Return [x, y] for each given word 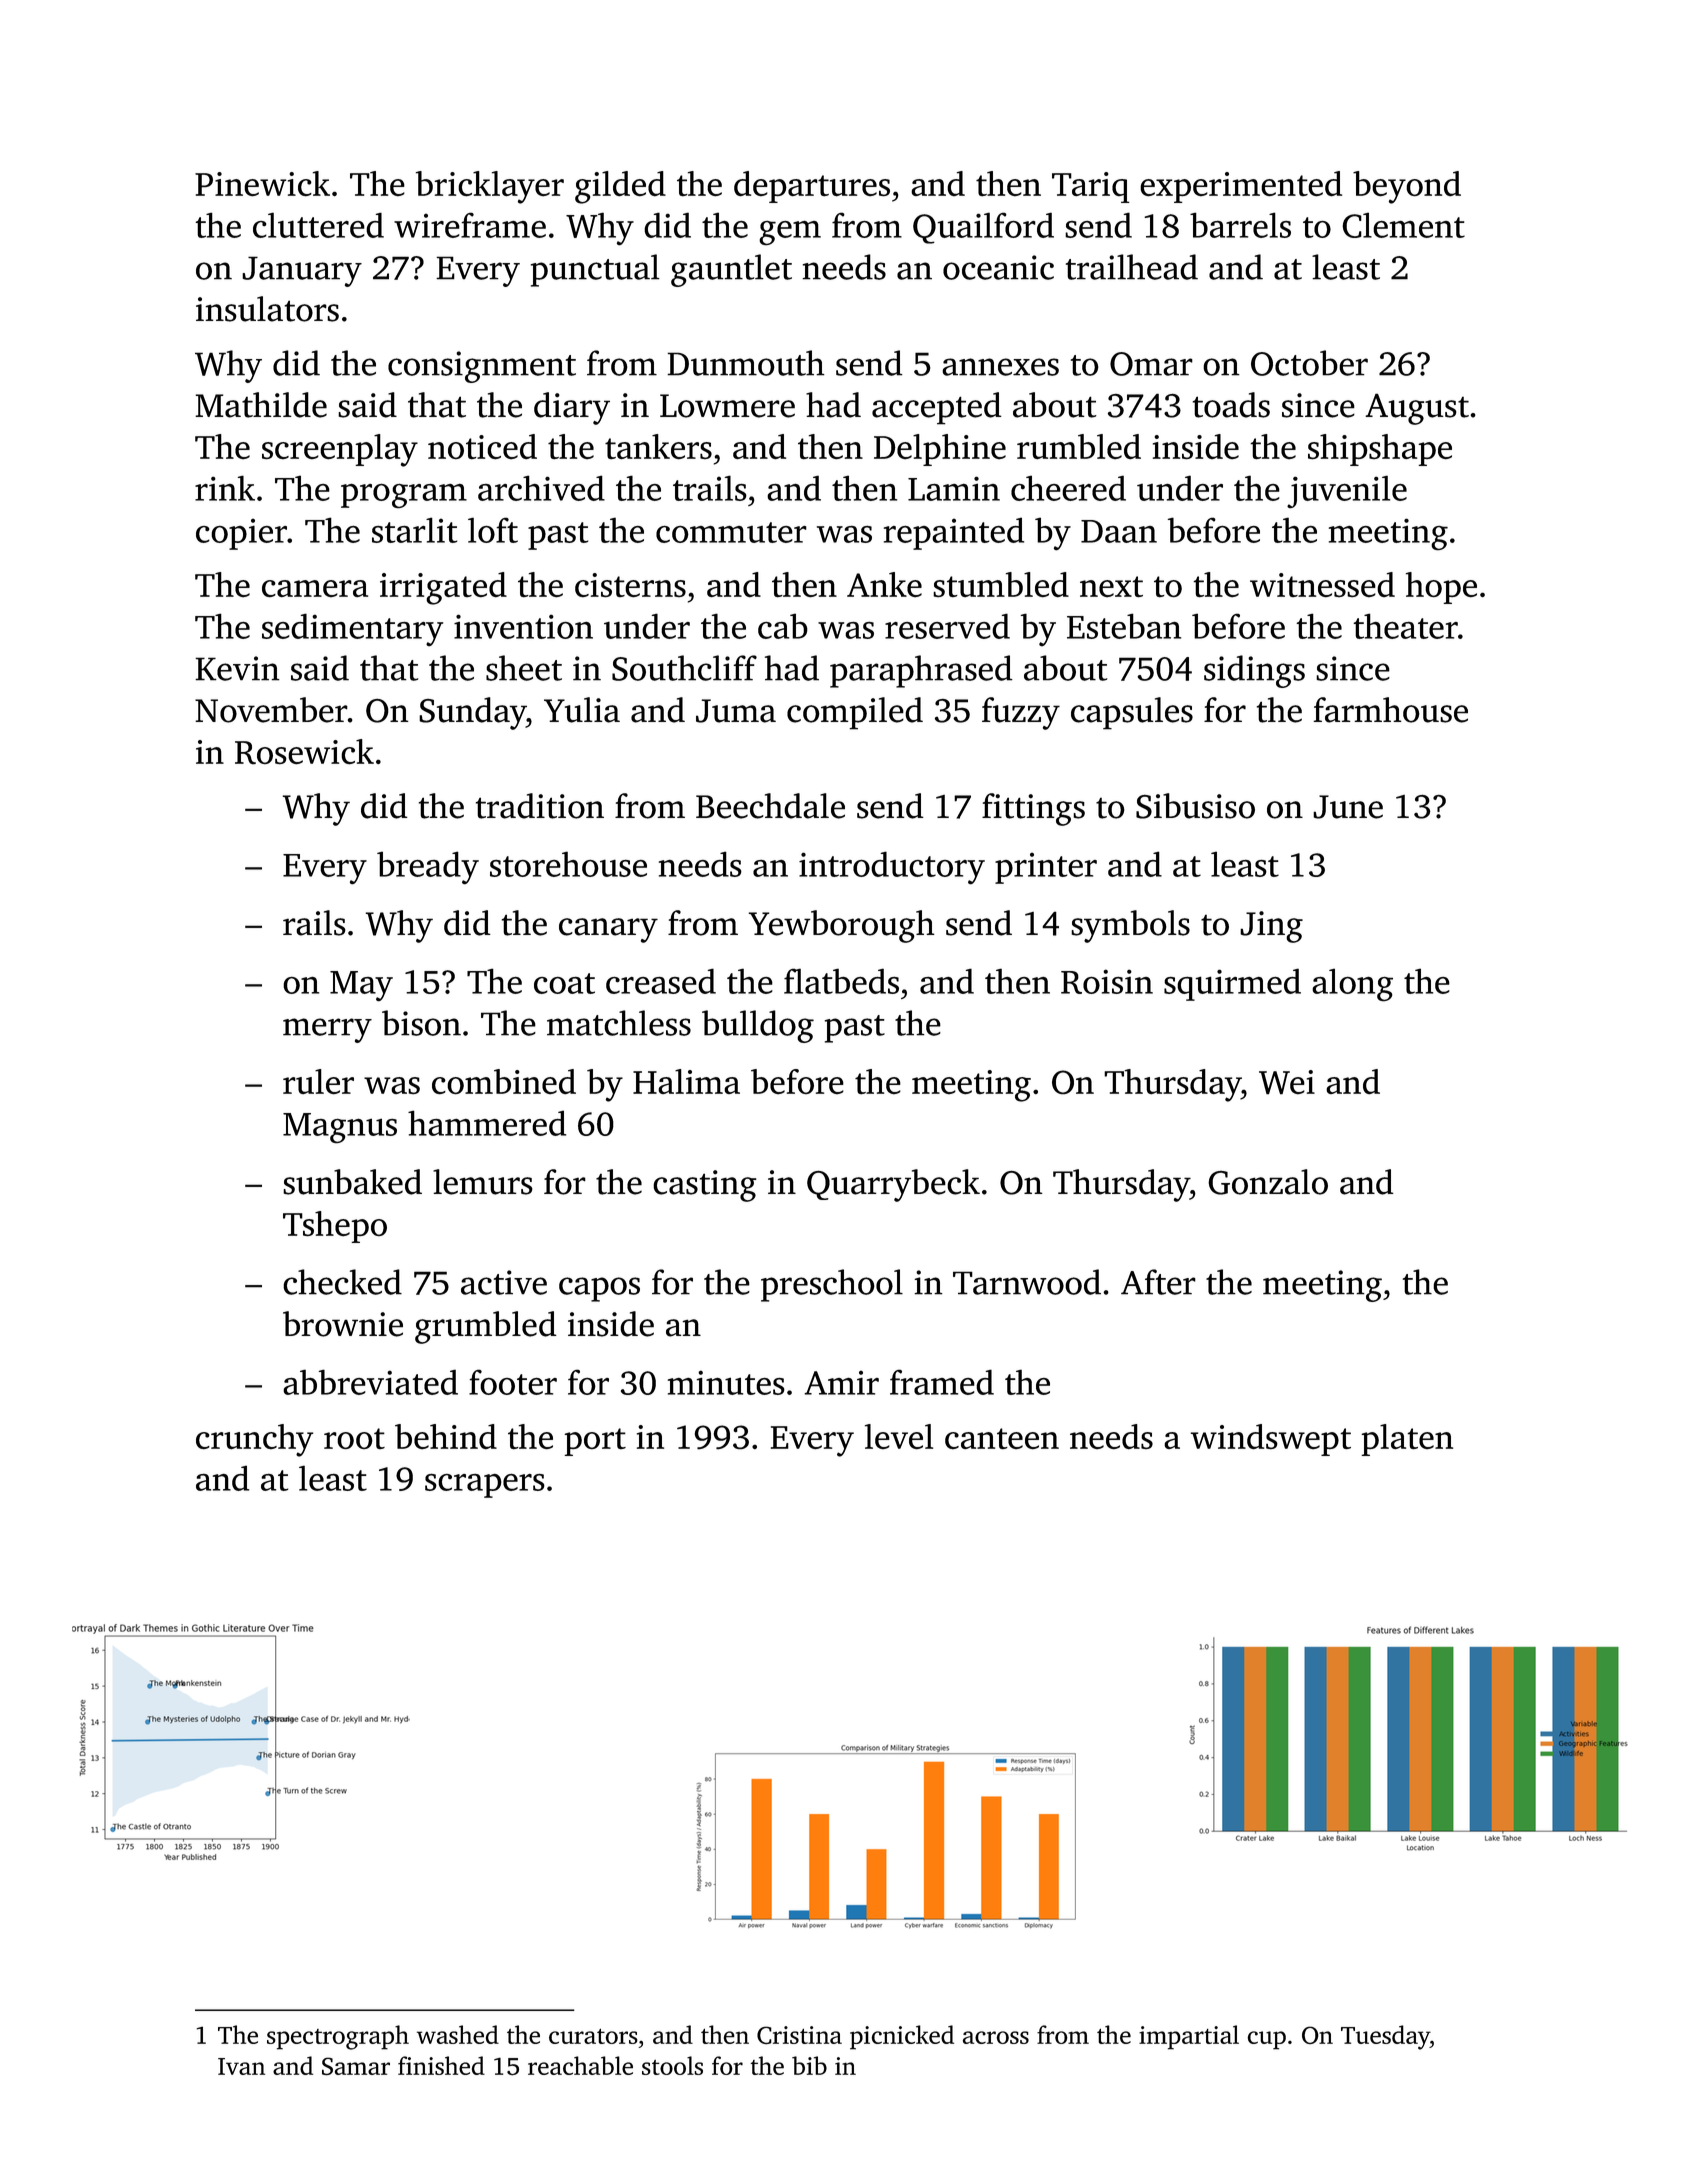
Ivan [241, 2066]
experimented [1241, 187]
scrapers [485, 1486]
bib [809, 2065]
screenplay [340, 450]
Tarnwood [1027, 1282]
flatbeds [841, 981]
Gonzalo [1268, 1182]
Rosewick [304, 752]
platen [1407, 1440]
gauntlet [731, 270]
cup [1266, 2040]
